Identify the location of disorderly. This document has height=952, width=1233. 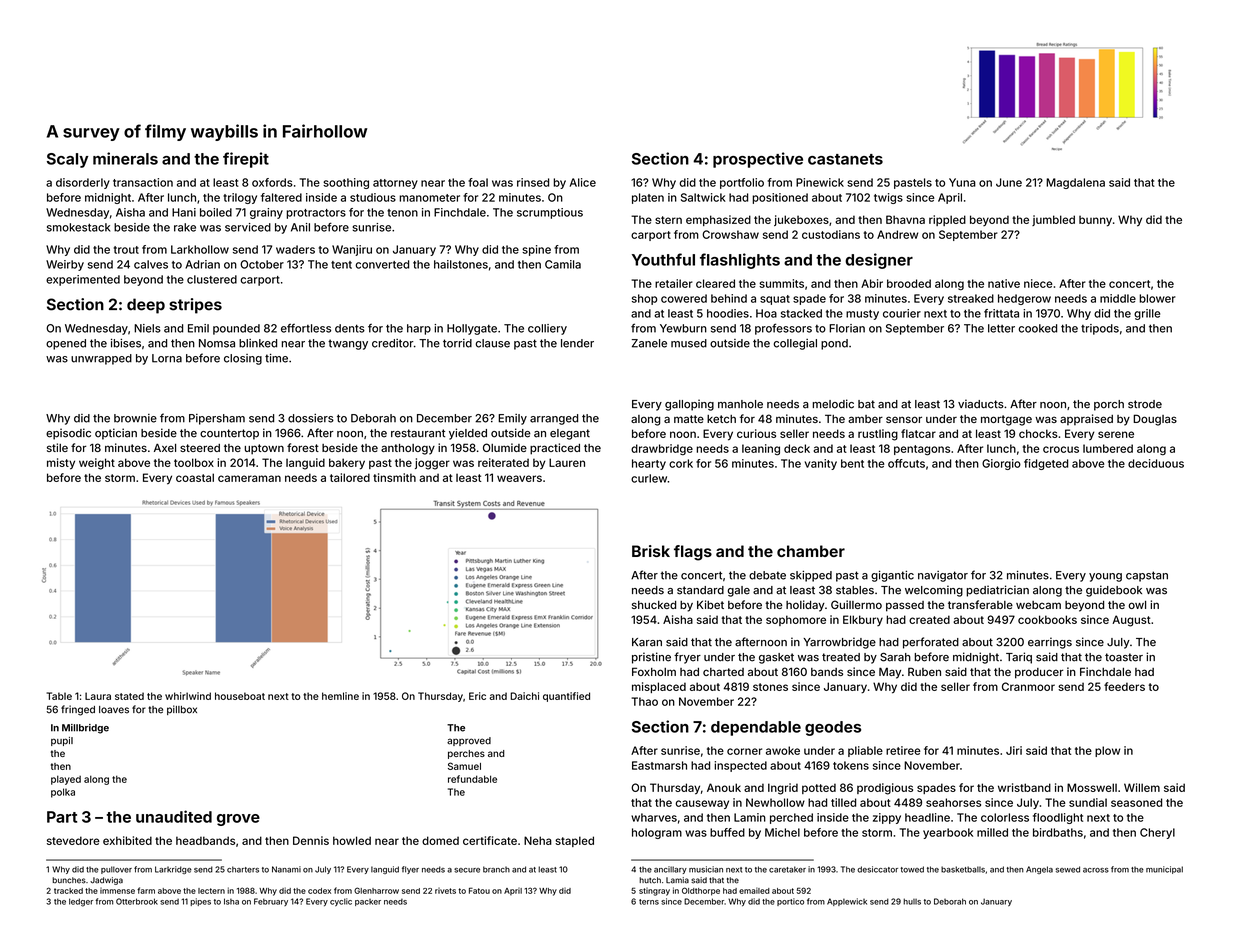
(83, 183).
